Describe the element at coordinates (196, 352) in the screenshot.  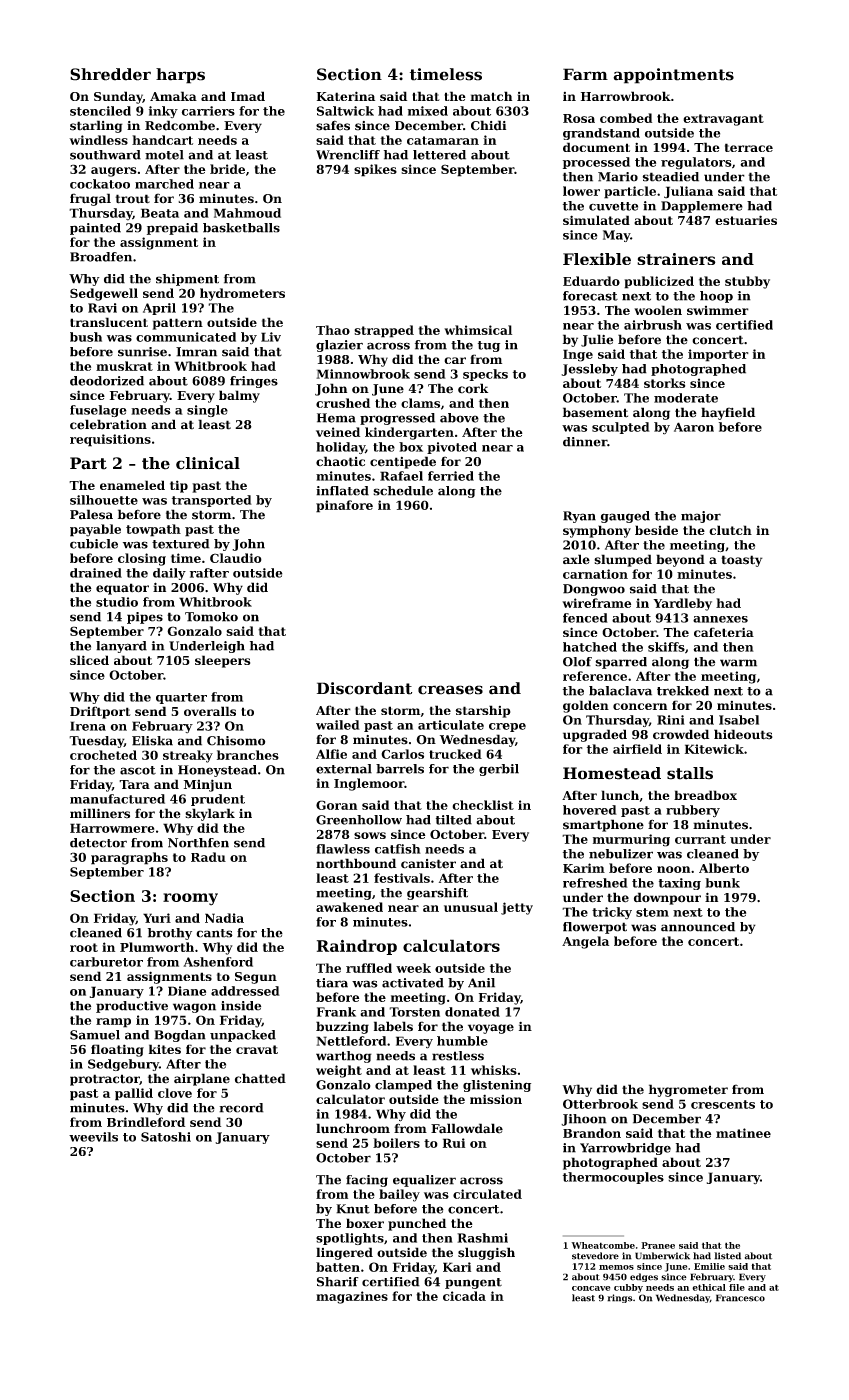
I see `Imran` at that location.
